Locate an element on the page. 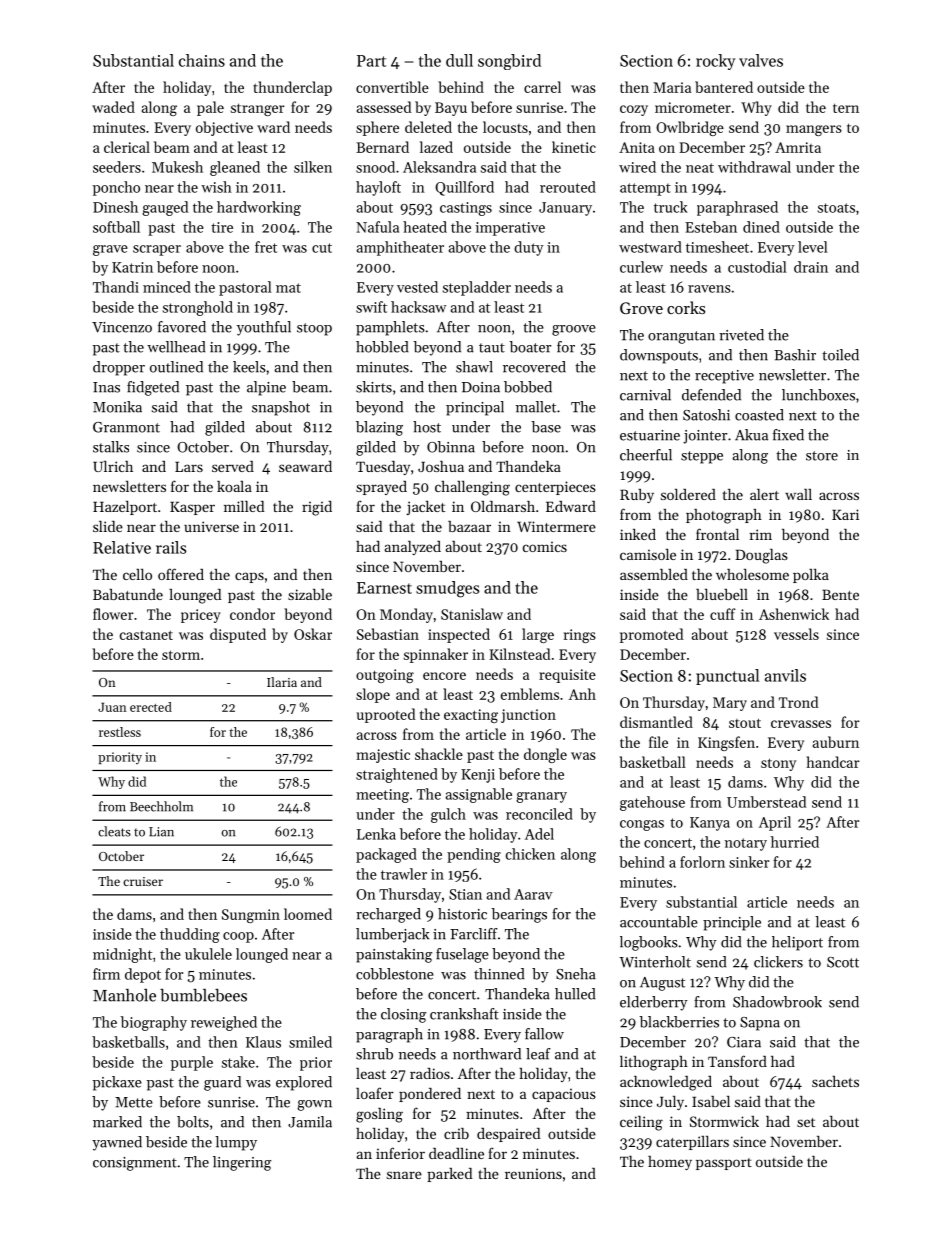  exacting is located at coordinates (471, 716).
